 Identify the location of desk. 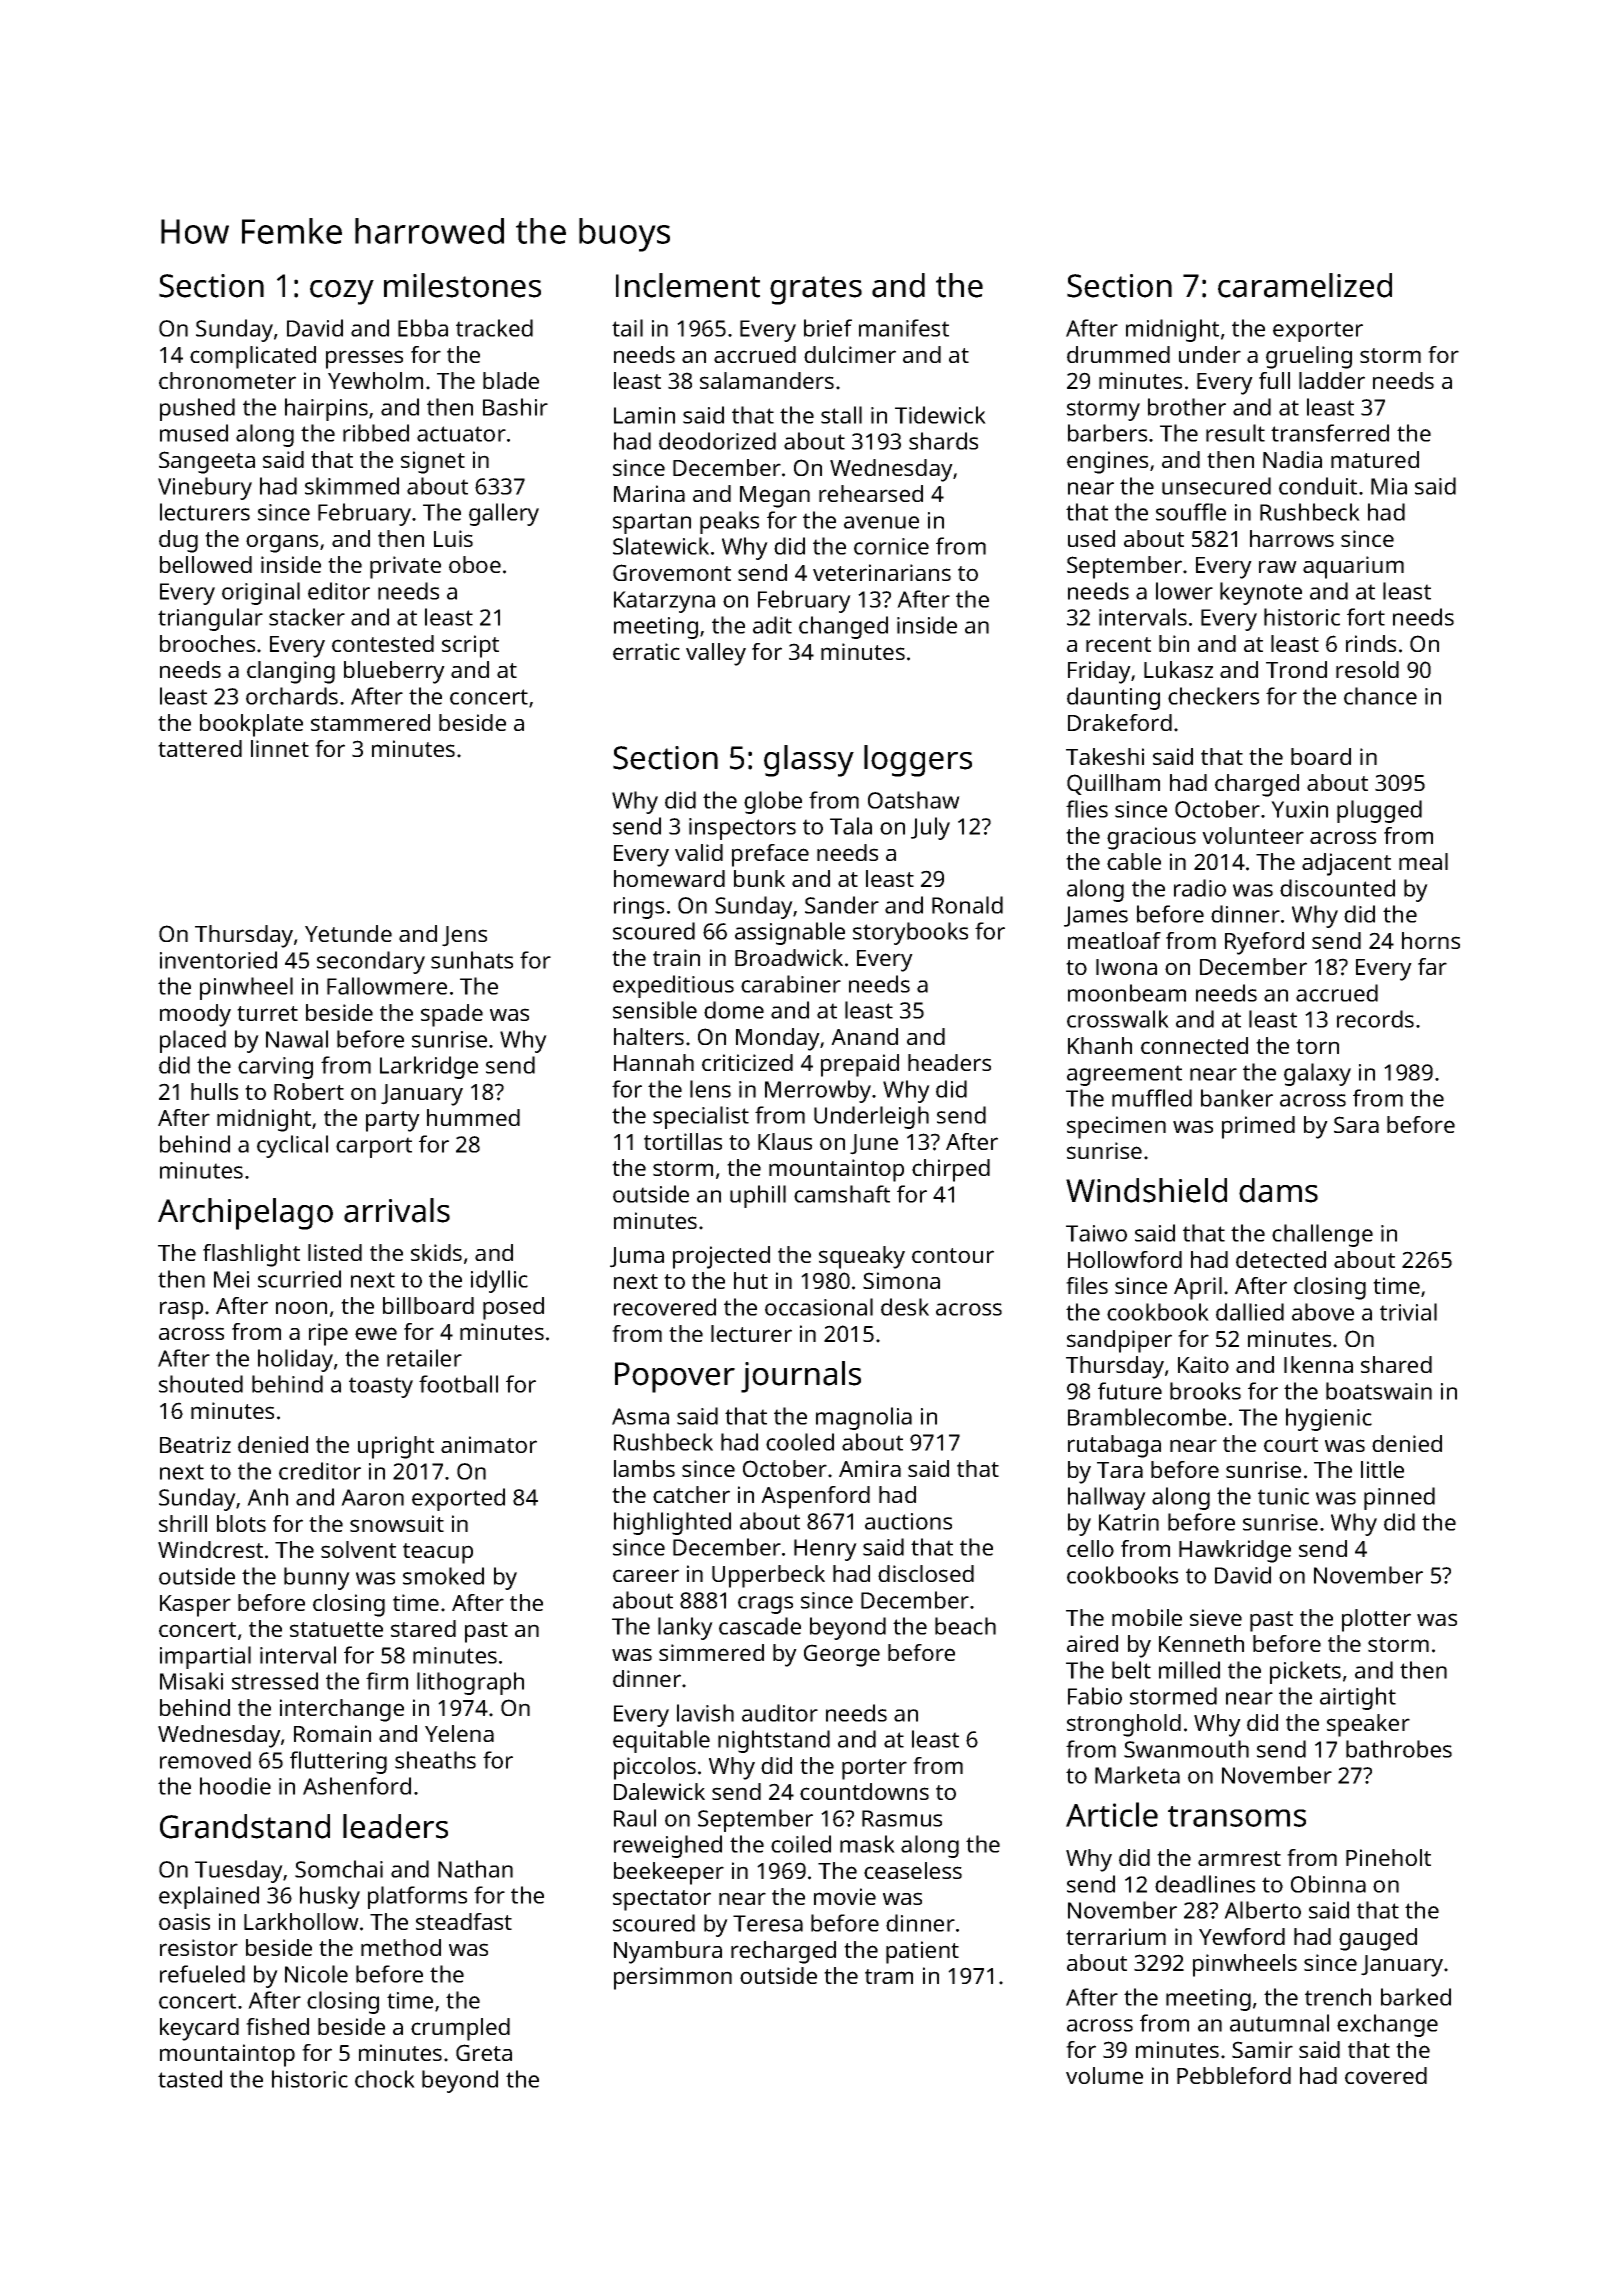
(905, 1307).
